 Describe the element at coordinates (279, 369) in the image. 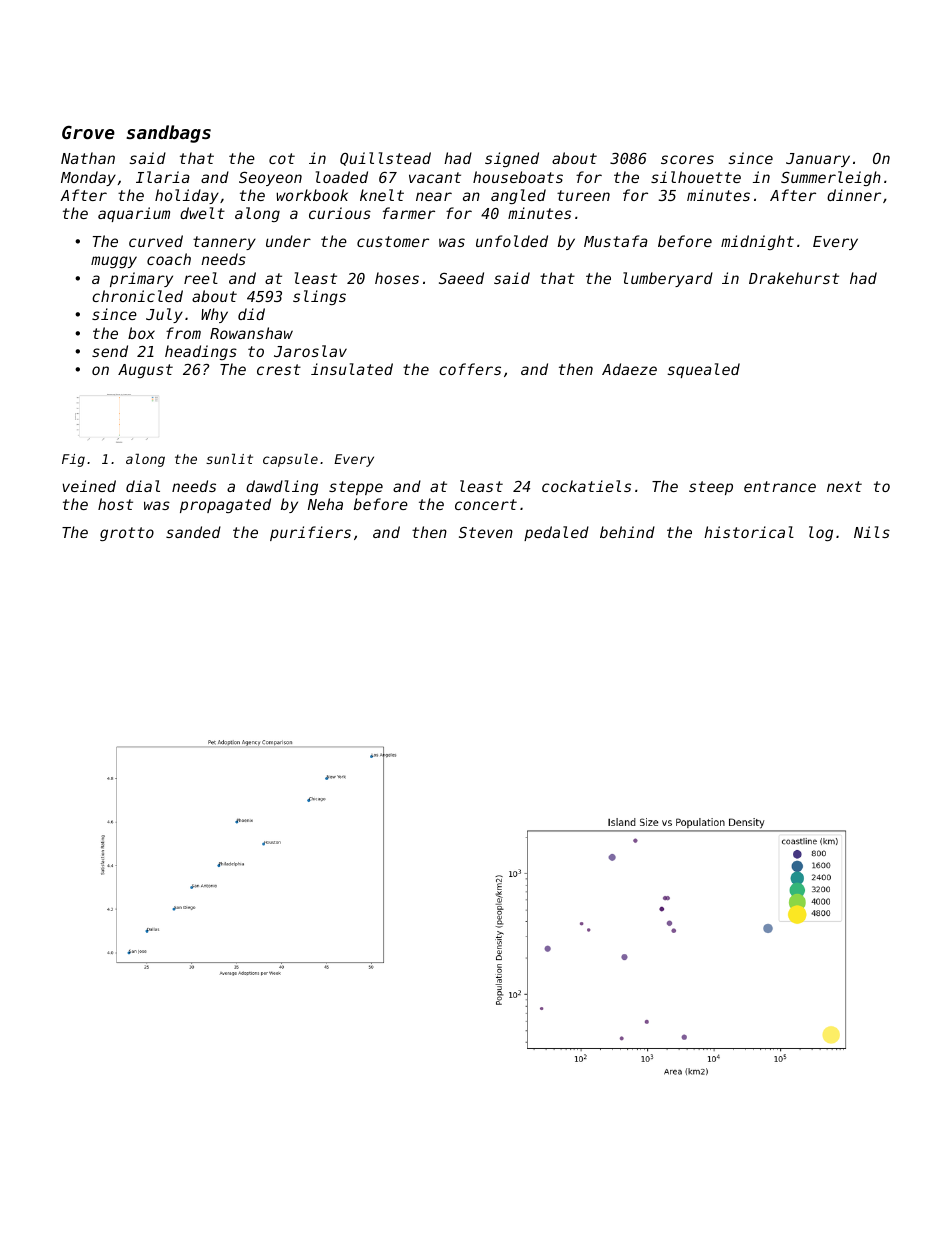

I see `crest` at that location.
